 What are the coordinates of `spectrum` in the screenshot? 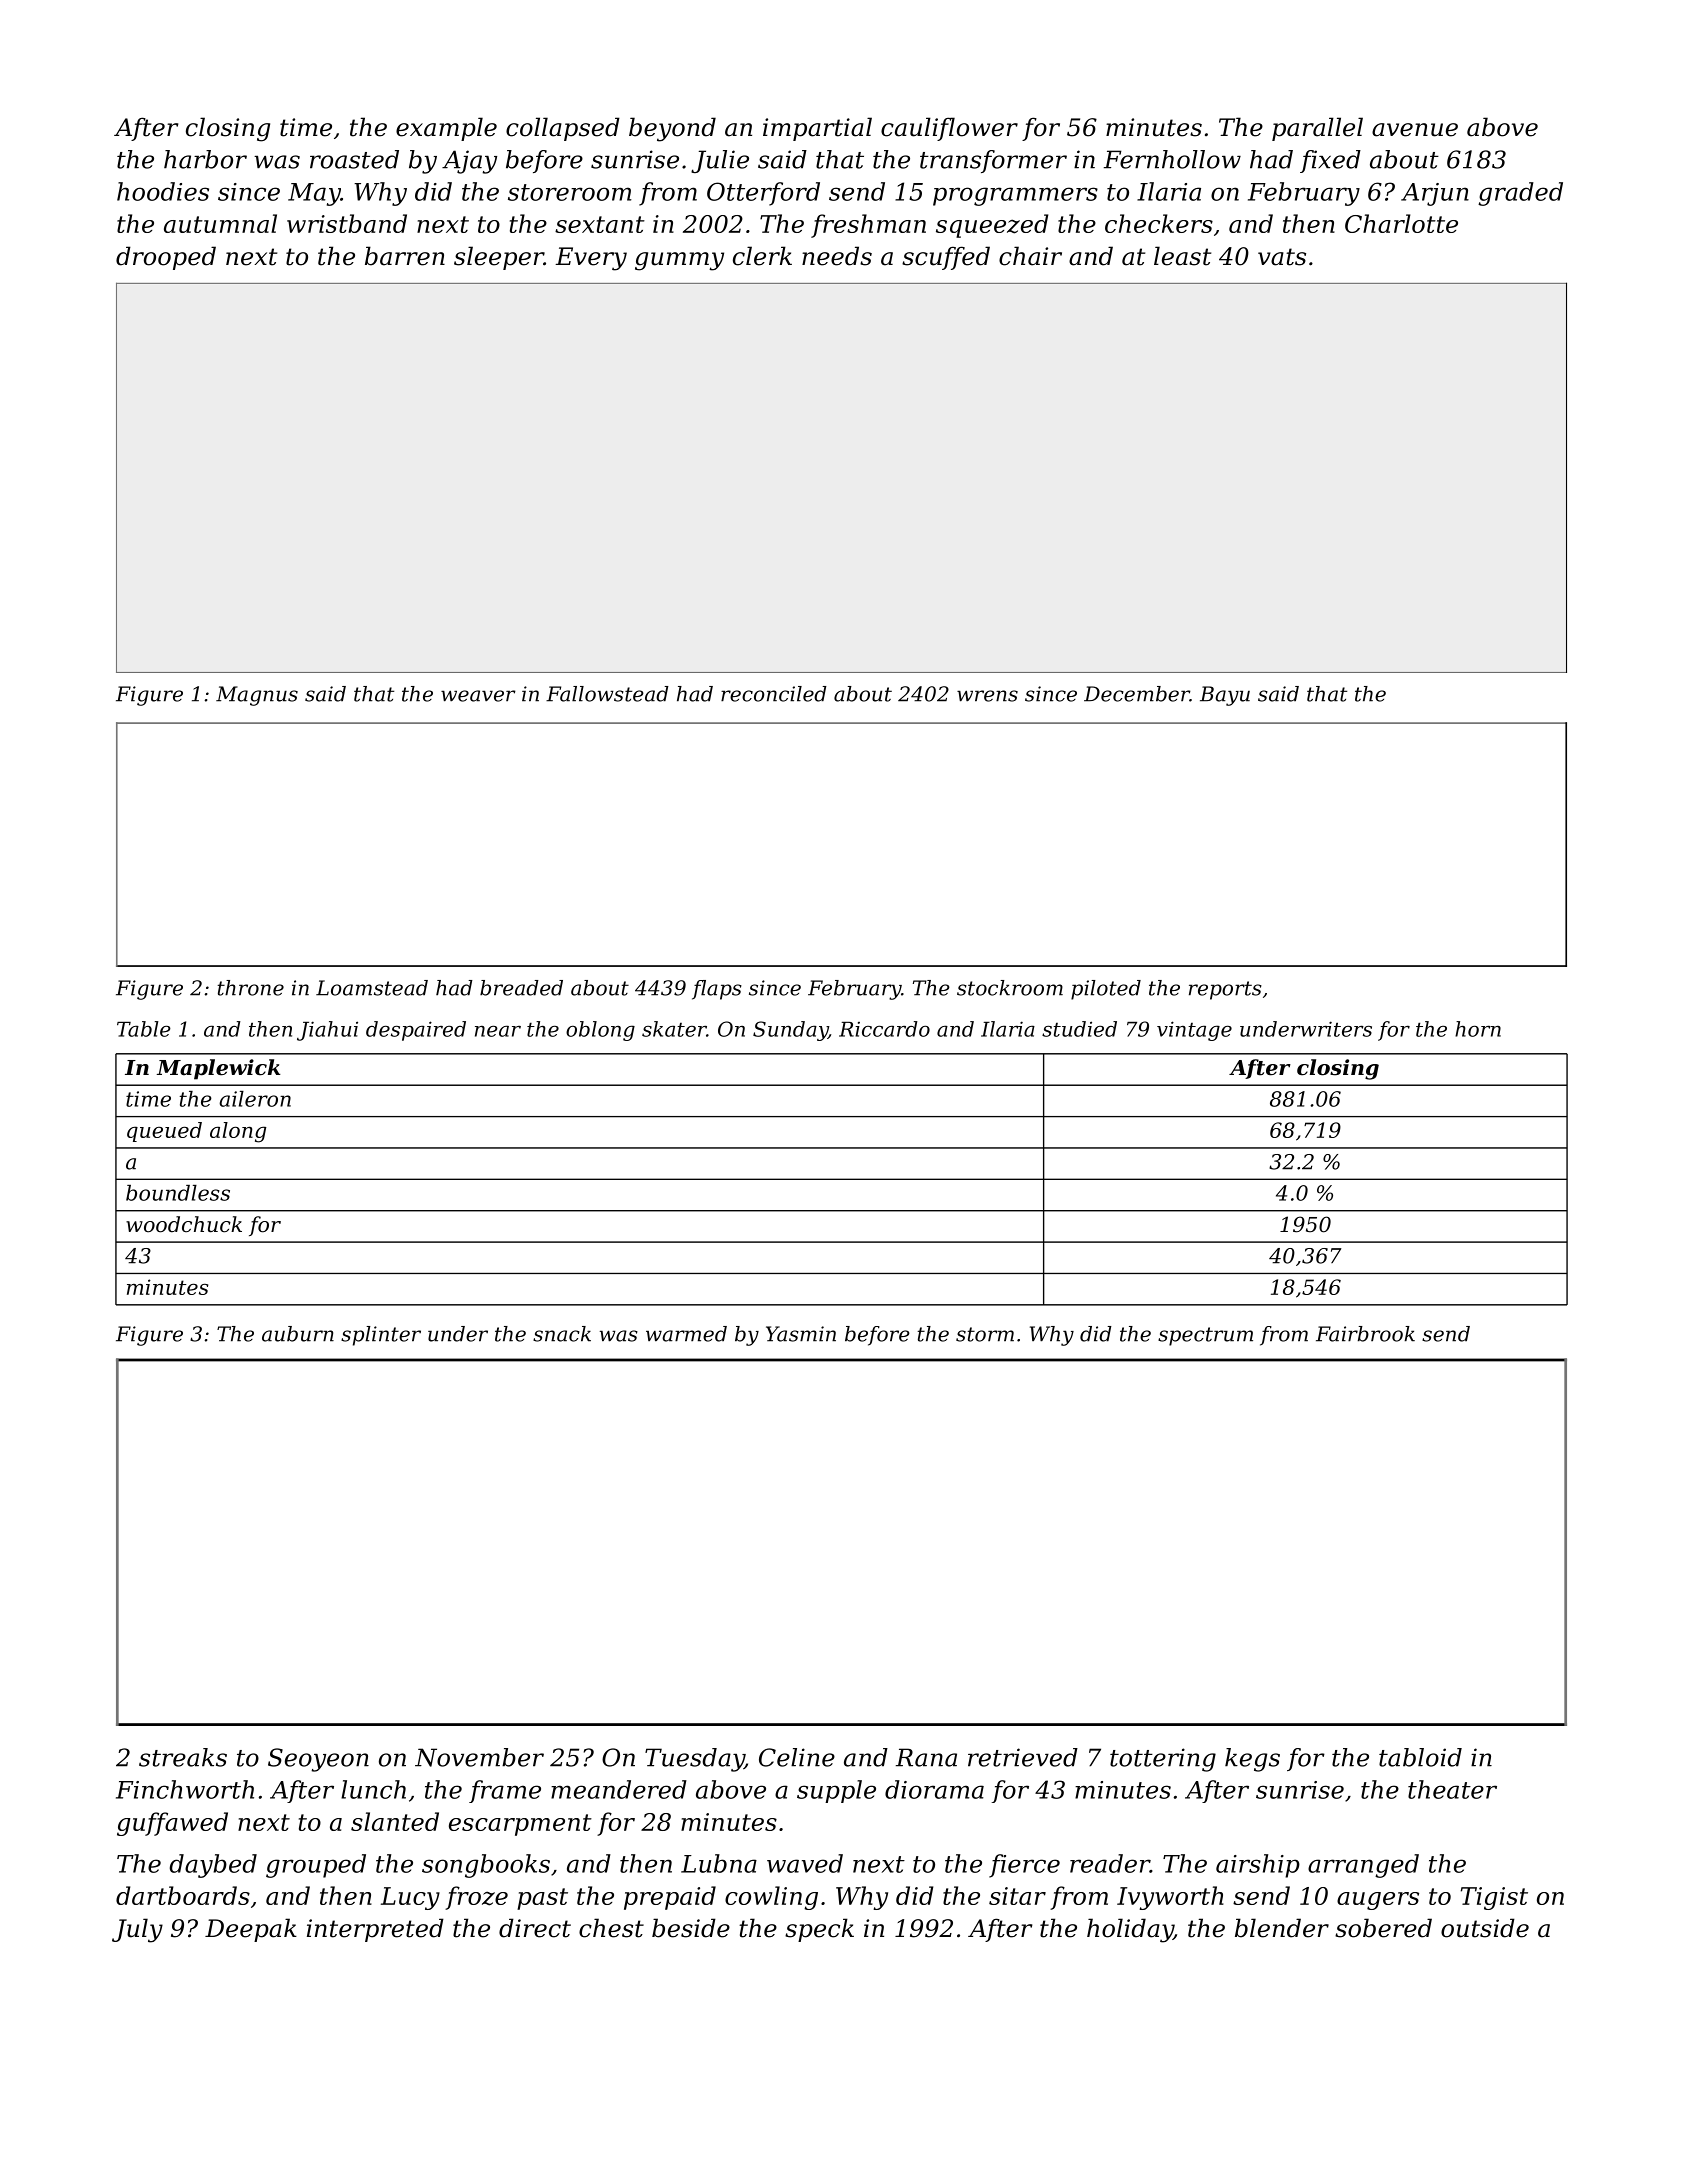 It's located at (1205, 1336).
